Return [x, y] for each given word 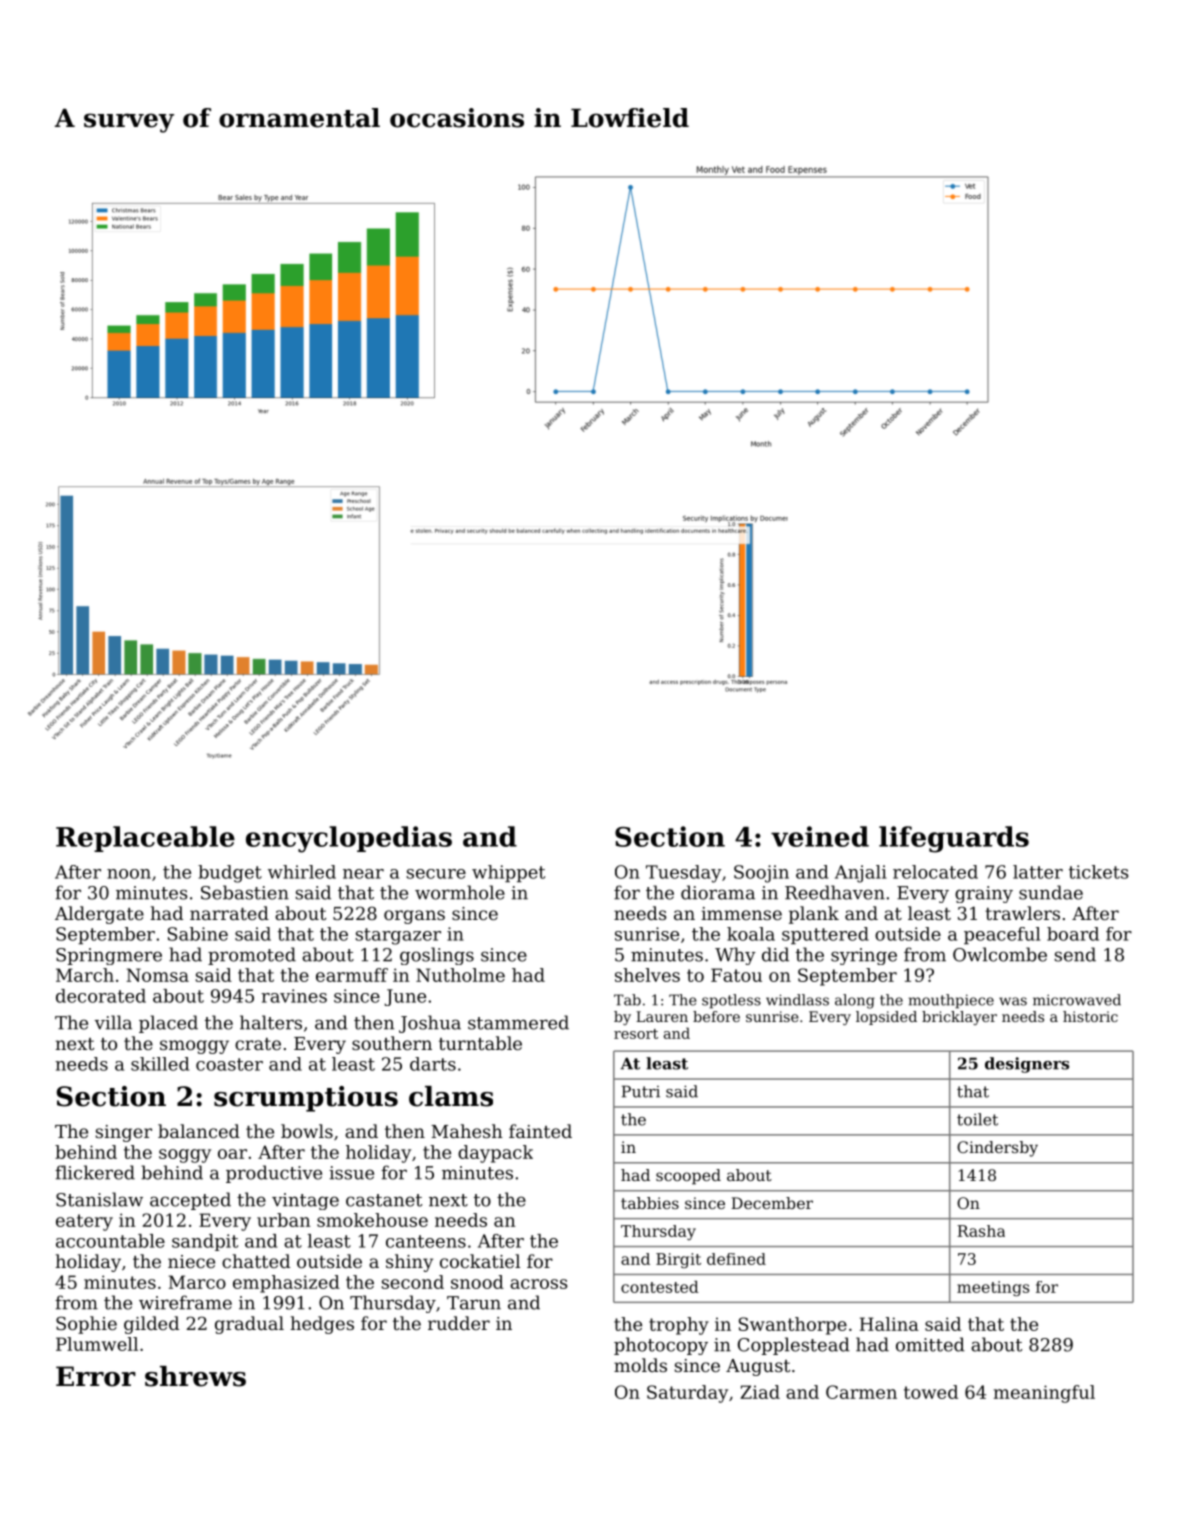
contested [660, 1286]
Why [735, 956]
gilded [151, 1325]
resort [636, 1034]
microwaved [1077, 1000]
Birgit [678, 1260]
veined [820, 836]
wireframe [185, 1302]
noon [129, 874]
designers [1027, 1065]
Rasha [981, 1231]
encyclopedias [349, 839]
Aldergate [99, 915]
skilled [160, 1064]
